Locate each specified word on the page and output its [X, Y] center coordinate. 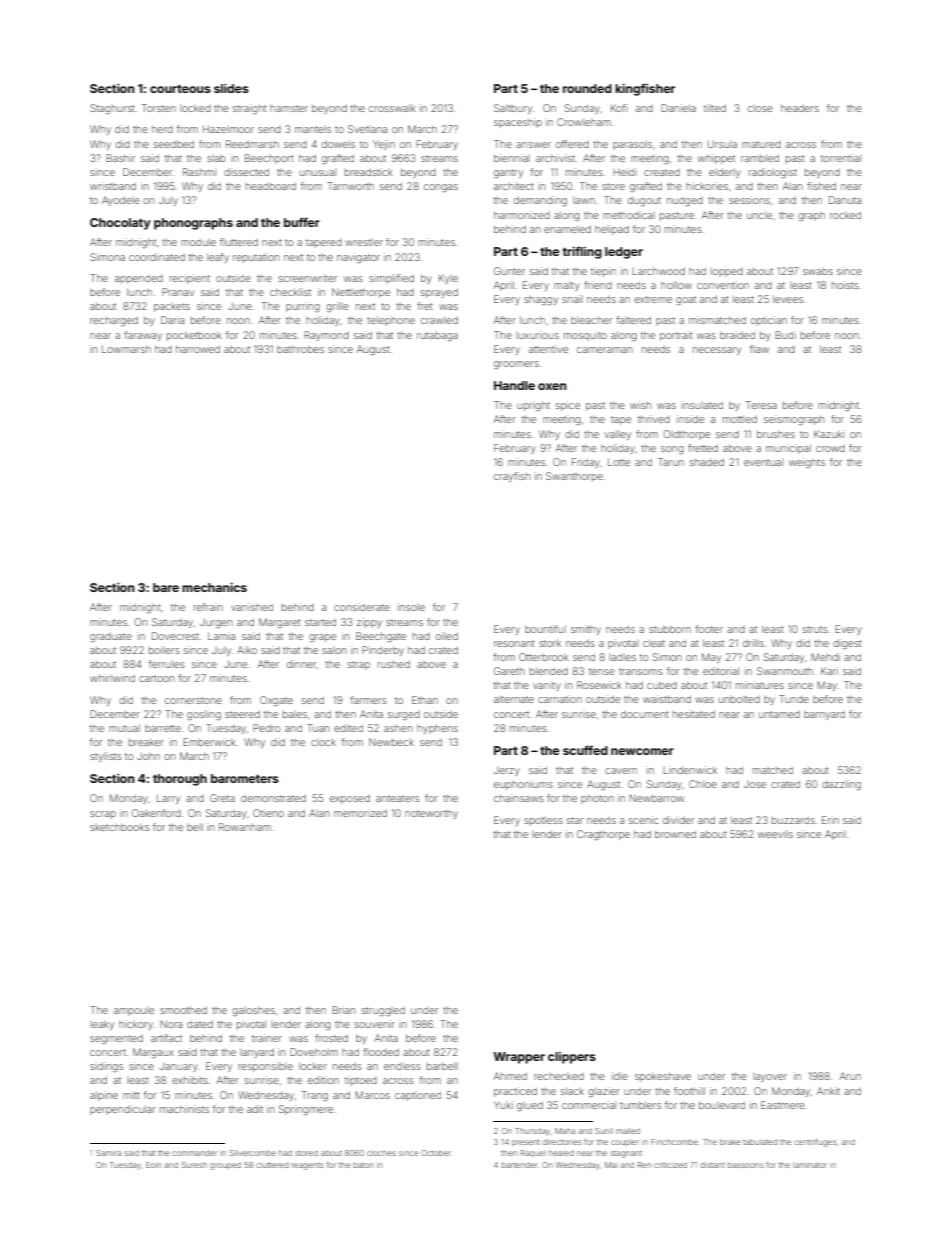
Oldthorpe [686, 435]
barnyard [824, 715]
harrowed [198, 349]
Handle [514, 385]
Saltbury [513, 109]
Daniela [678, 108]
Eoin [153, 1165]
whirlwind [112, 678]
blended [549, 671]
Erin [830, 820]
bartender [520, 1165]
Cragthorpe [603, 835]
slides [231, 88]
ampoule [134, 1011]
